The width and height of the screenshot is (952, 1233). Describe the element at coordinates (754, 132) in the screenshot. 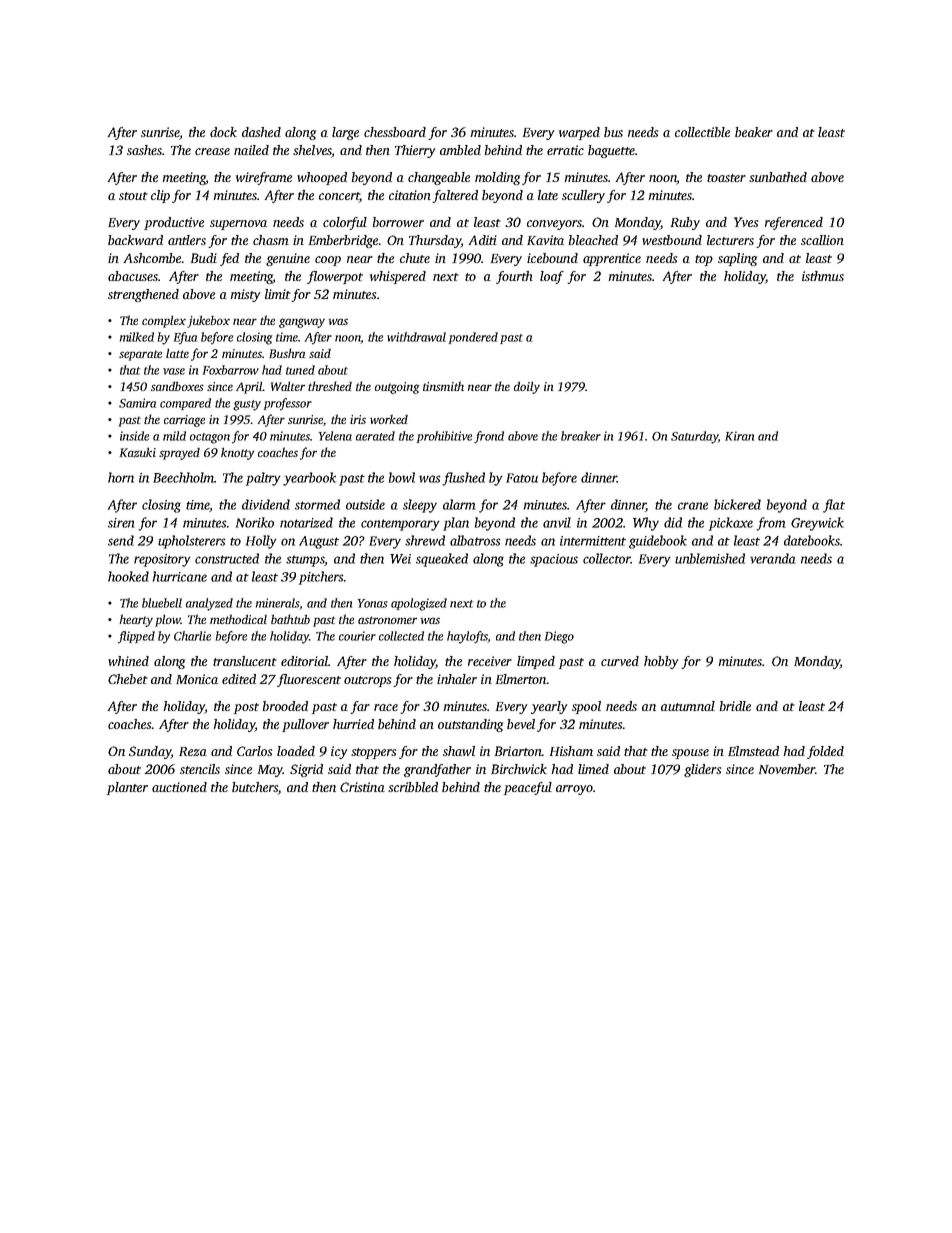

I see `beaker` at that location.
